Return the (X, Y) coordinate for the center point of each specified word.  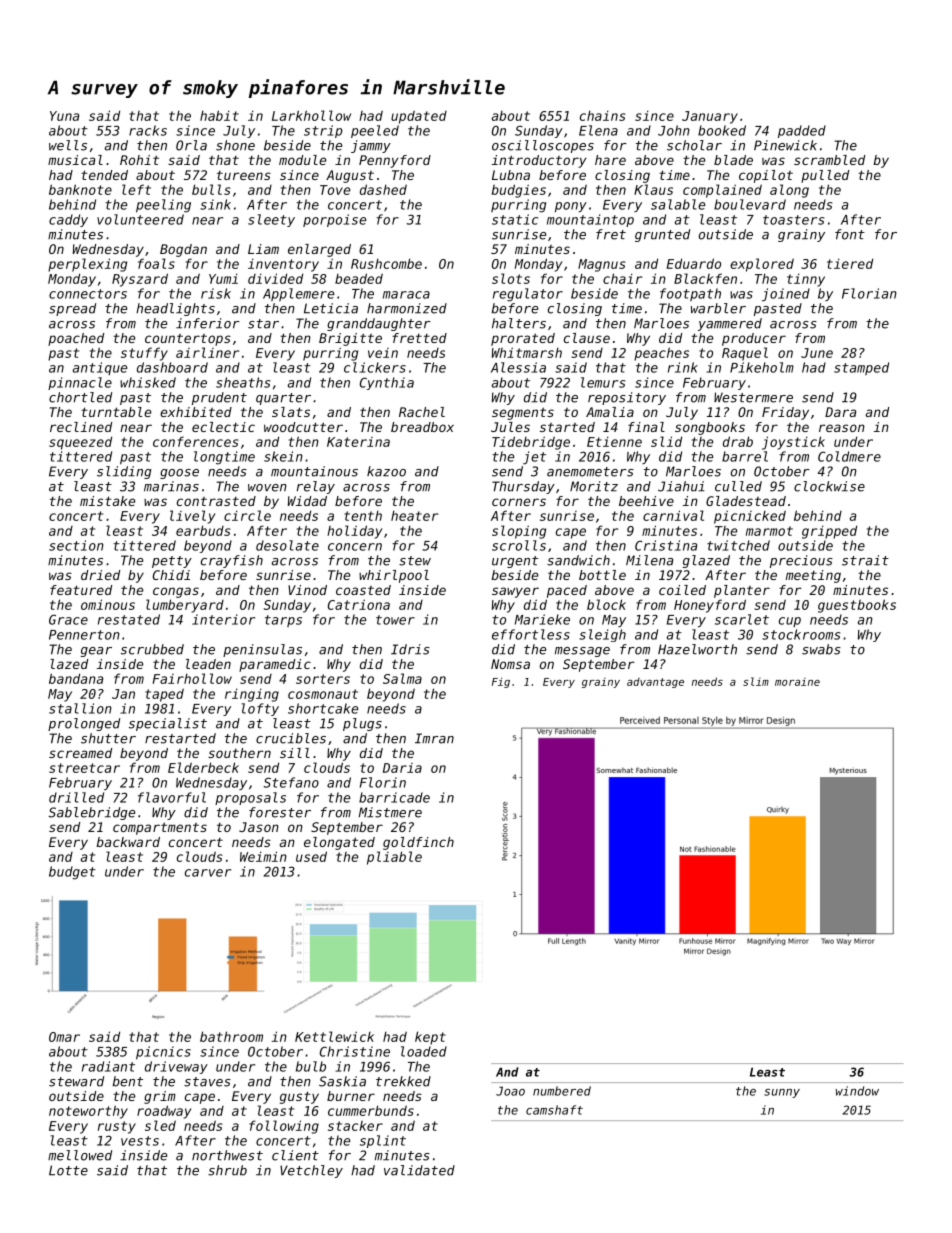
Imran (434, 738)
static (515, 219)
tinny (806, 280)
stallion (80, 708)
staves (207, 1082)
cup (790, 622)
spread (72, 309)
